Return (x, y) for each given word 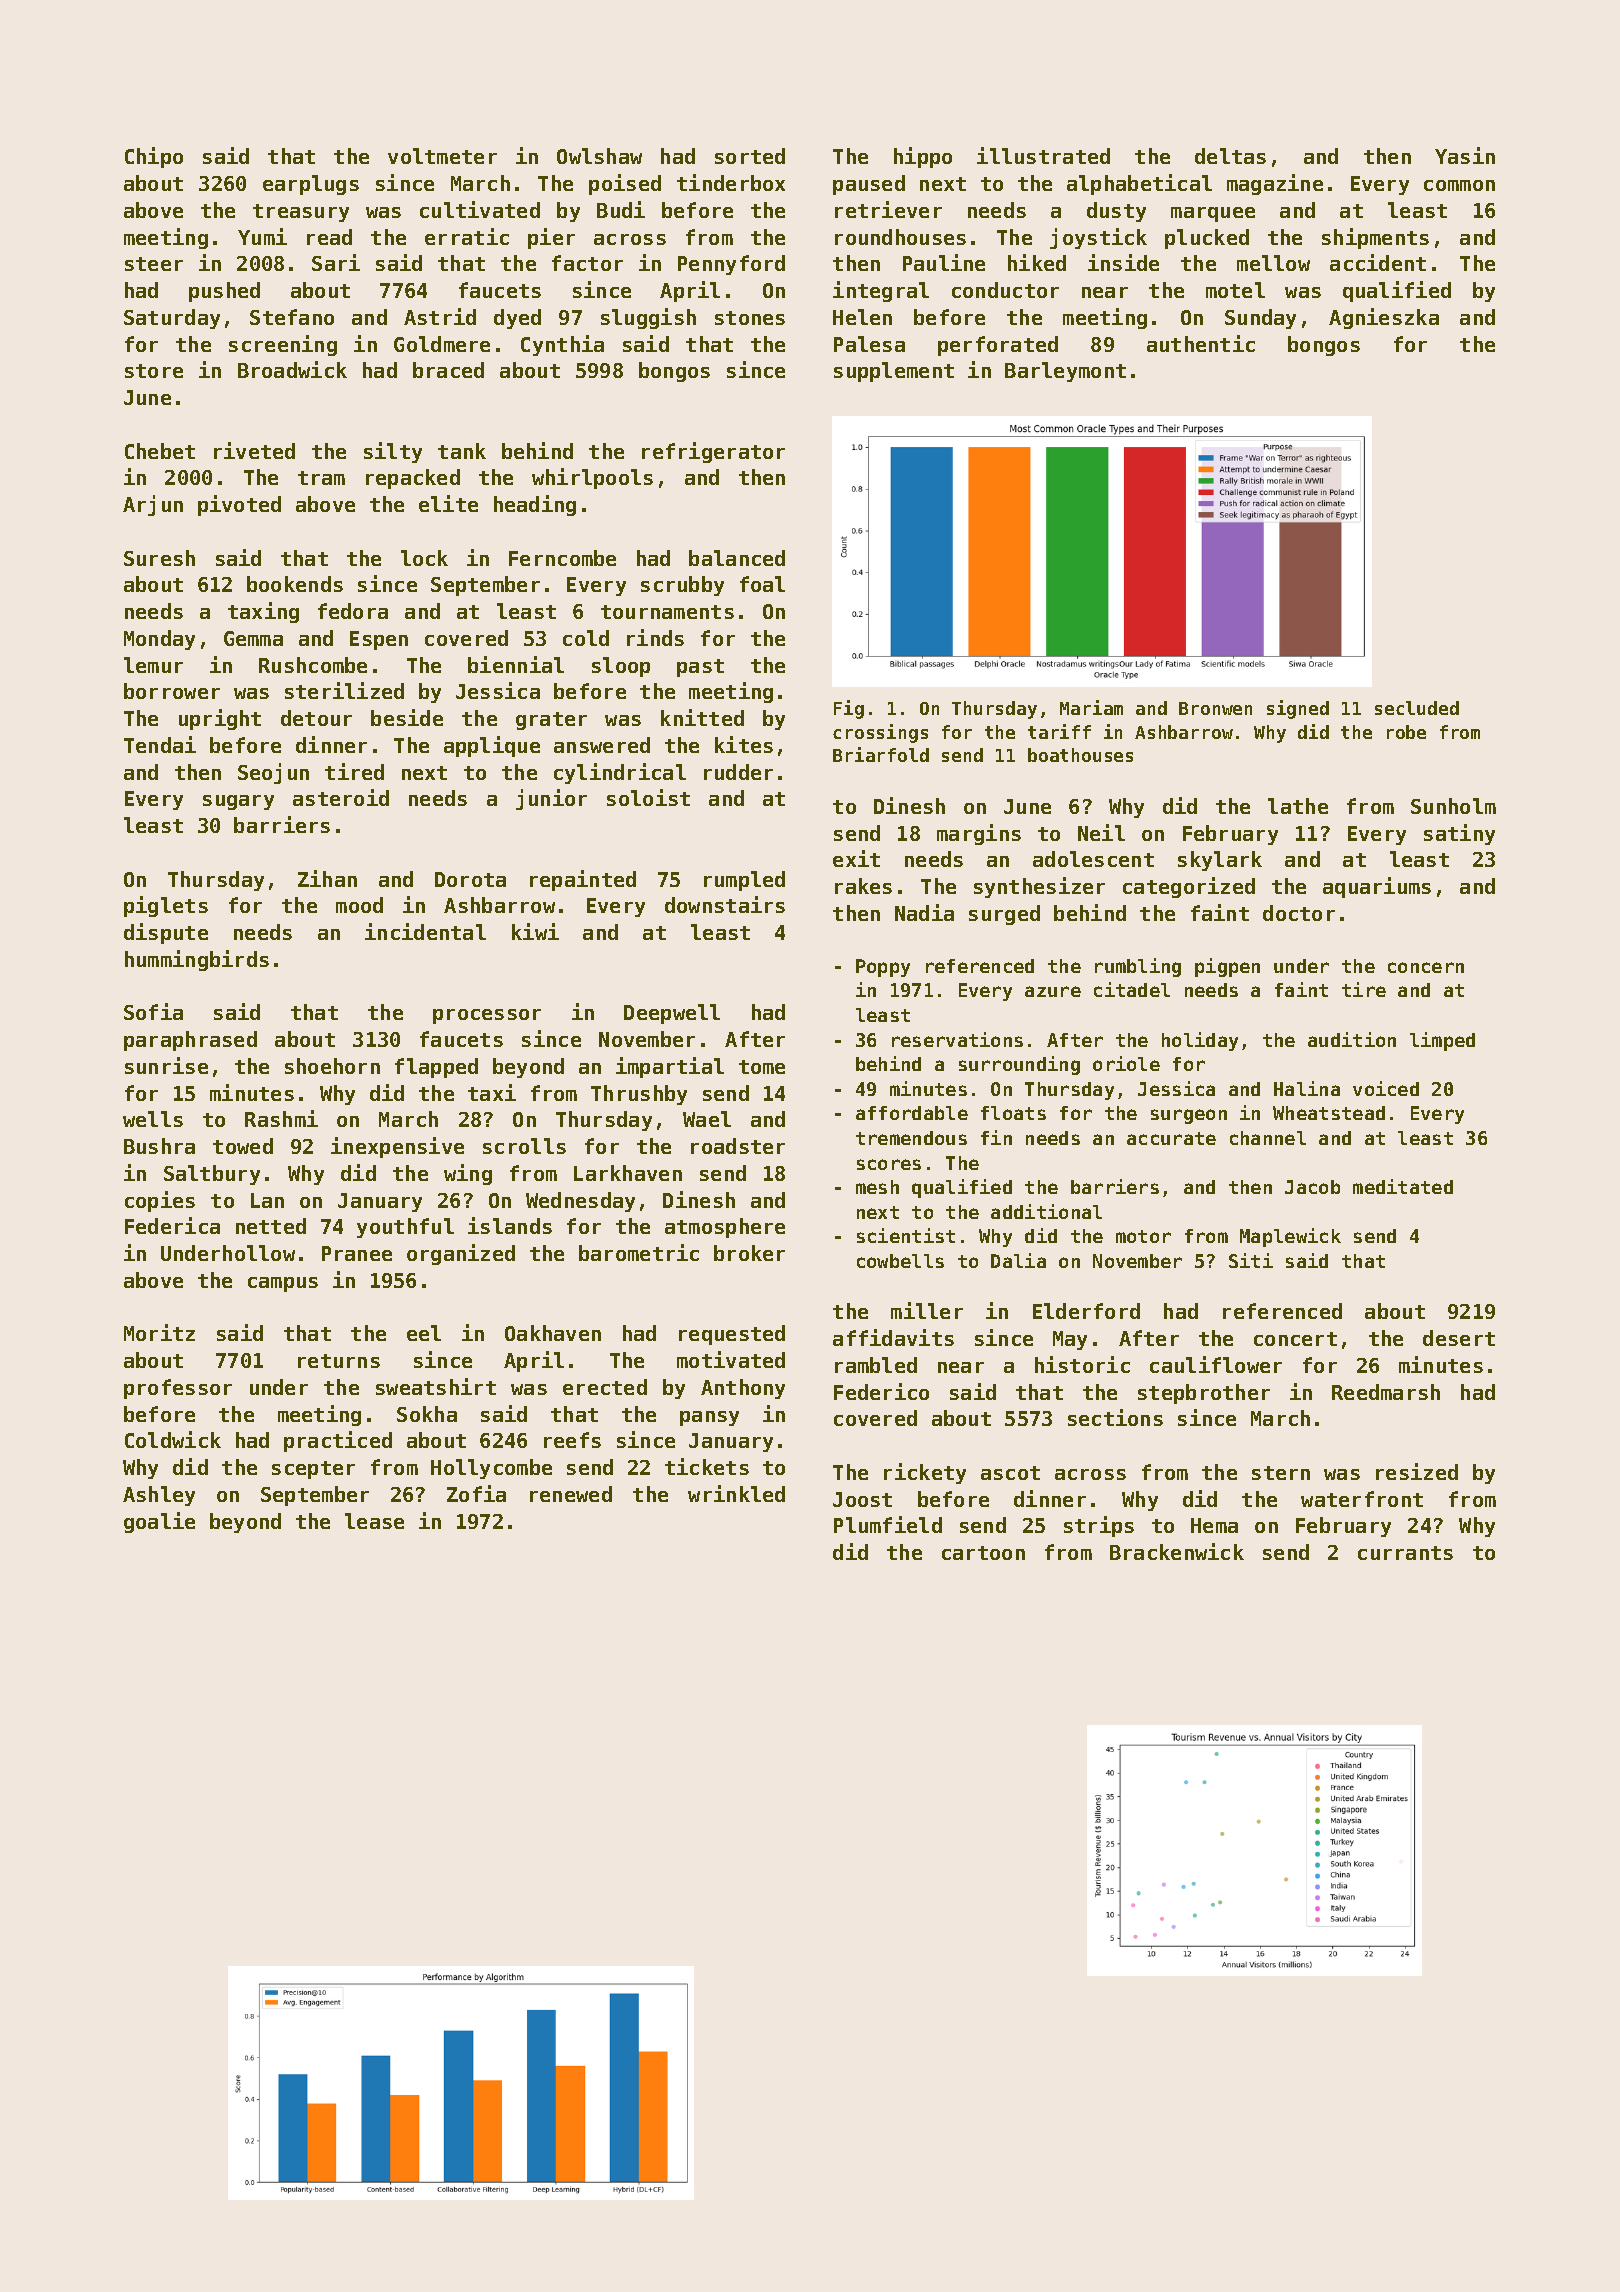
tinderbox (731, 182)
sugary (238, 802)
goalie (159, 1522)
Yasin (1465, 155)
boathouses (1080, 755)
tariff (1059, 731)
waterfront (1362, 1499)
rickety (925, 1473)
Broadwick (292, 369)
